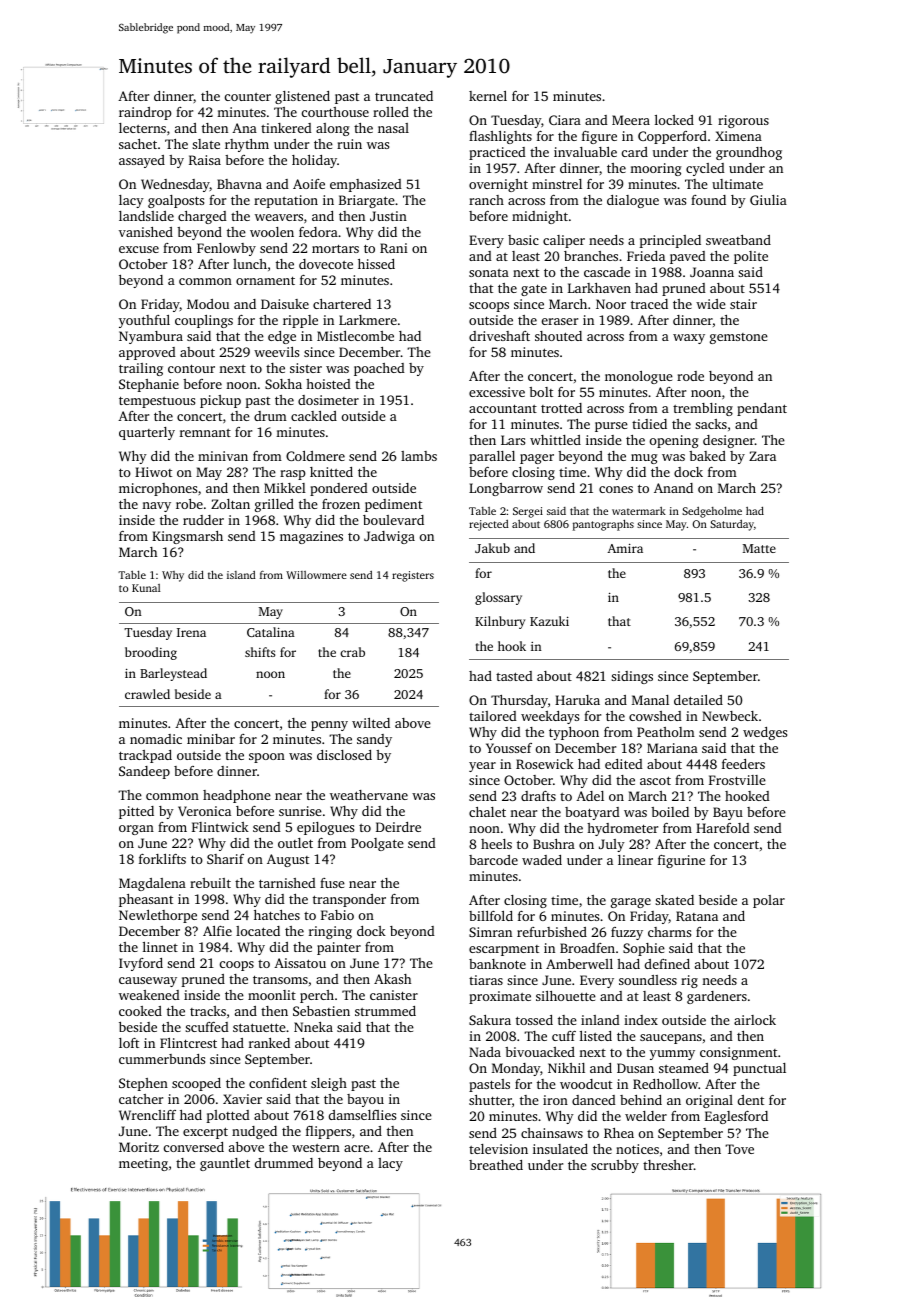  I want to click on invaluable, so click(585, 152).
